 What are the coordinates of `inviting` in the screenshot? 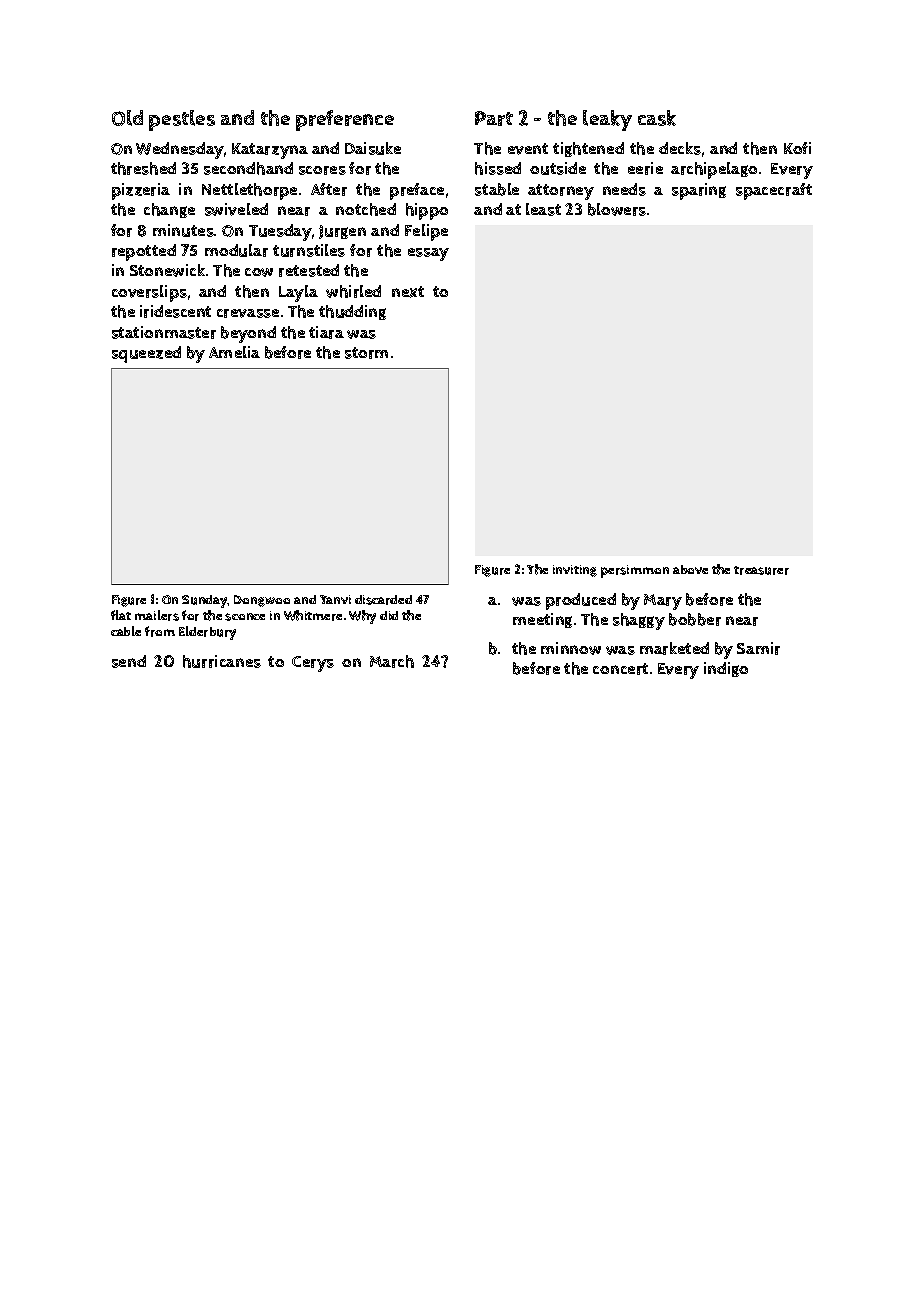 It's located at (575, 571).
